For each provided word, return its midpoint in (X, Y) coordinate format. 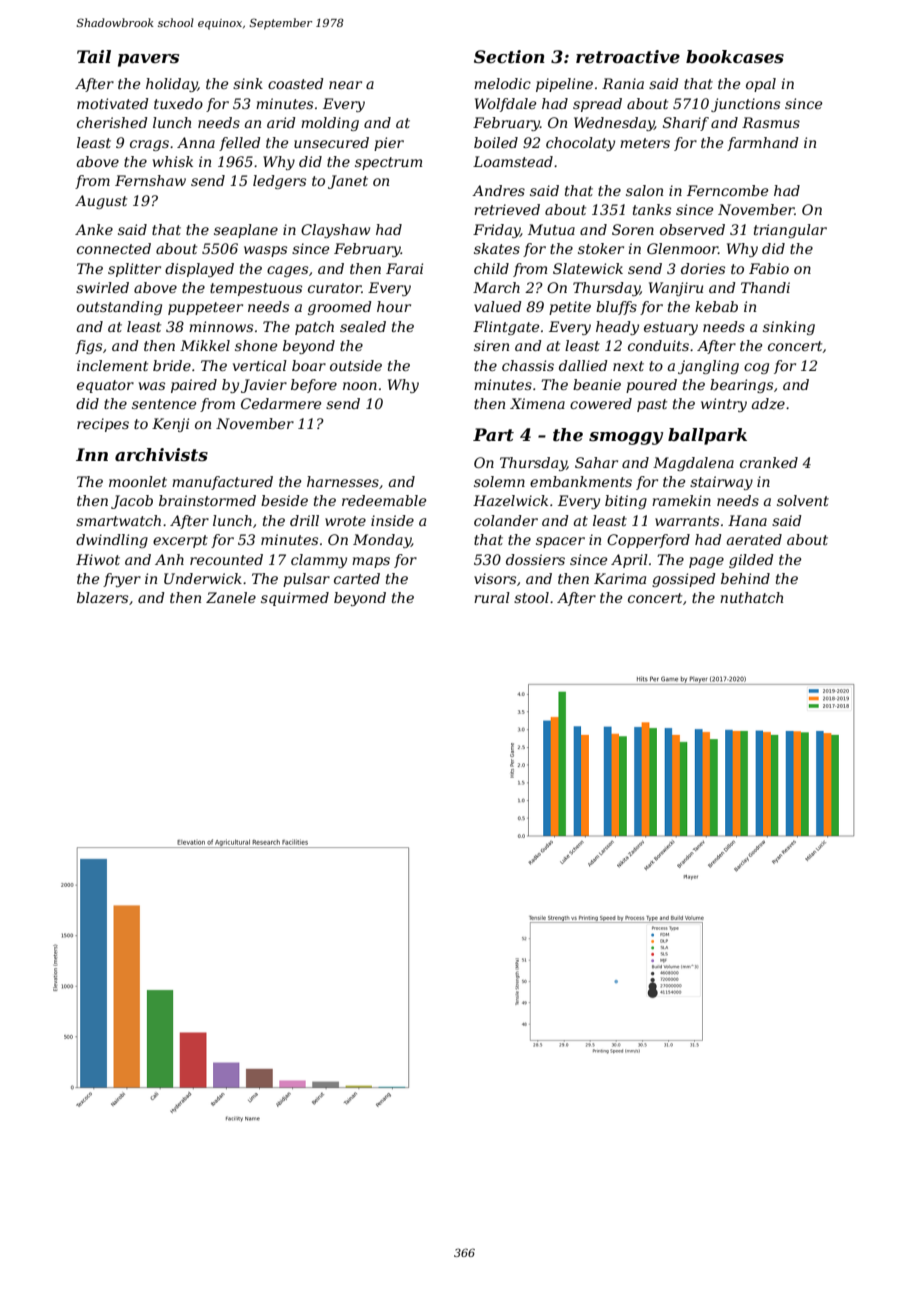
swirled (102, 287)
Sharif (686, 124)
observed (692, 229)
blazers (102, 598)
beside (284, 500)
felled (240, 144)
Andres (498, 190)
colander (506, 520)
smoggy (626, 438)
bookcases (735, 56)
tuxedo (178, 103)
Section (509, 56)
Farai (404, 268)
